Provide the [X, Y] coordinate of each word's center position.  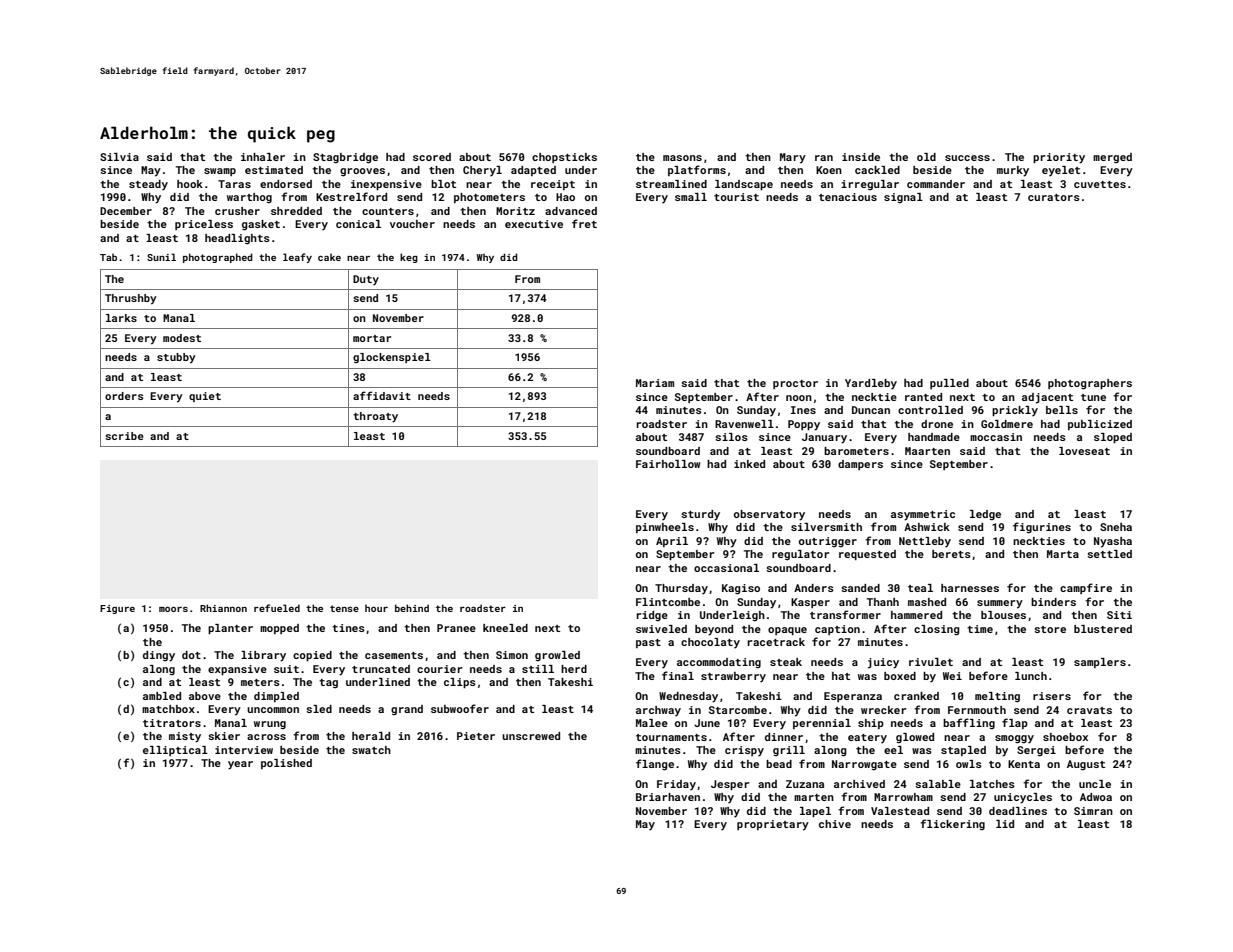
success [967, 158]
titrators [172, 723]
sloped [1113, 438]
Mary [793, 158]
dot [191, 655]
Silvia [119, 157]
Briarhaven [668, 797]
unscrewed [531, 736]
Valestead [900, 811]
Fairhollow [668, 464]
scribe [124, 436]
